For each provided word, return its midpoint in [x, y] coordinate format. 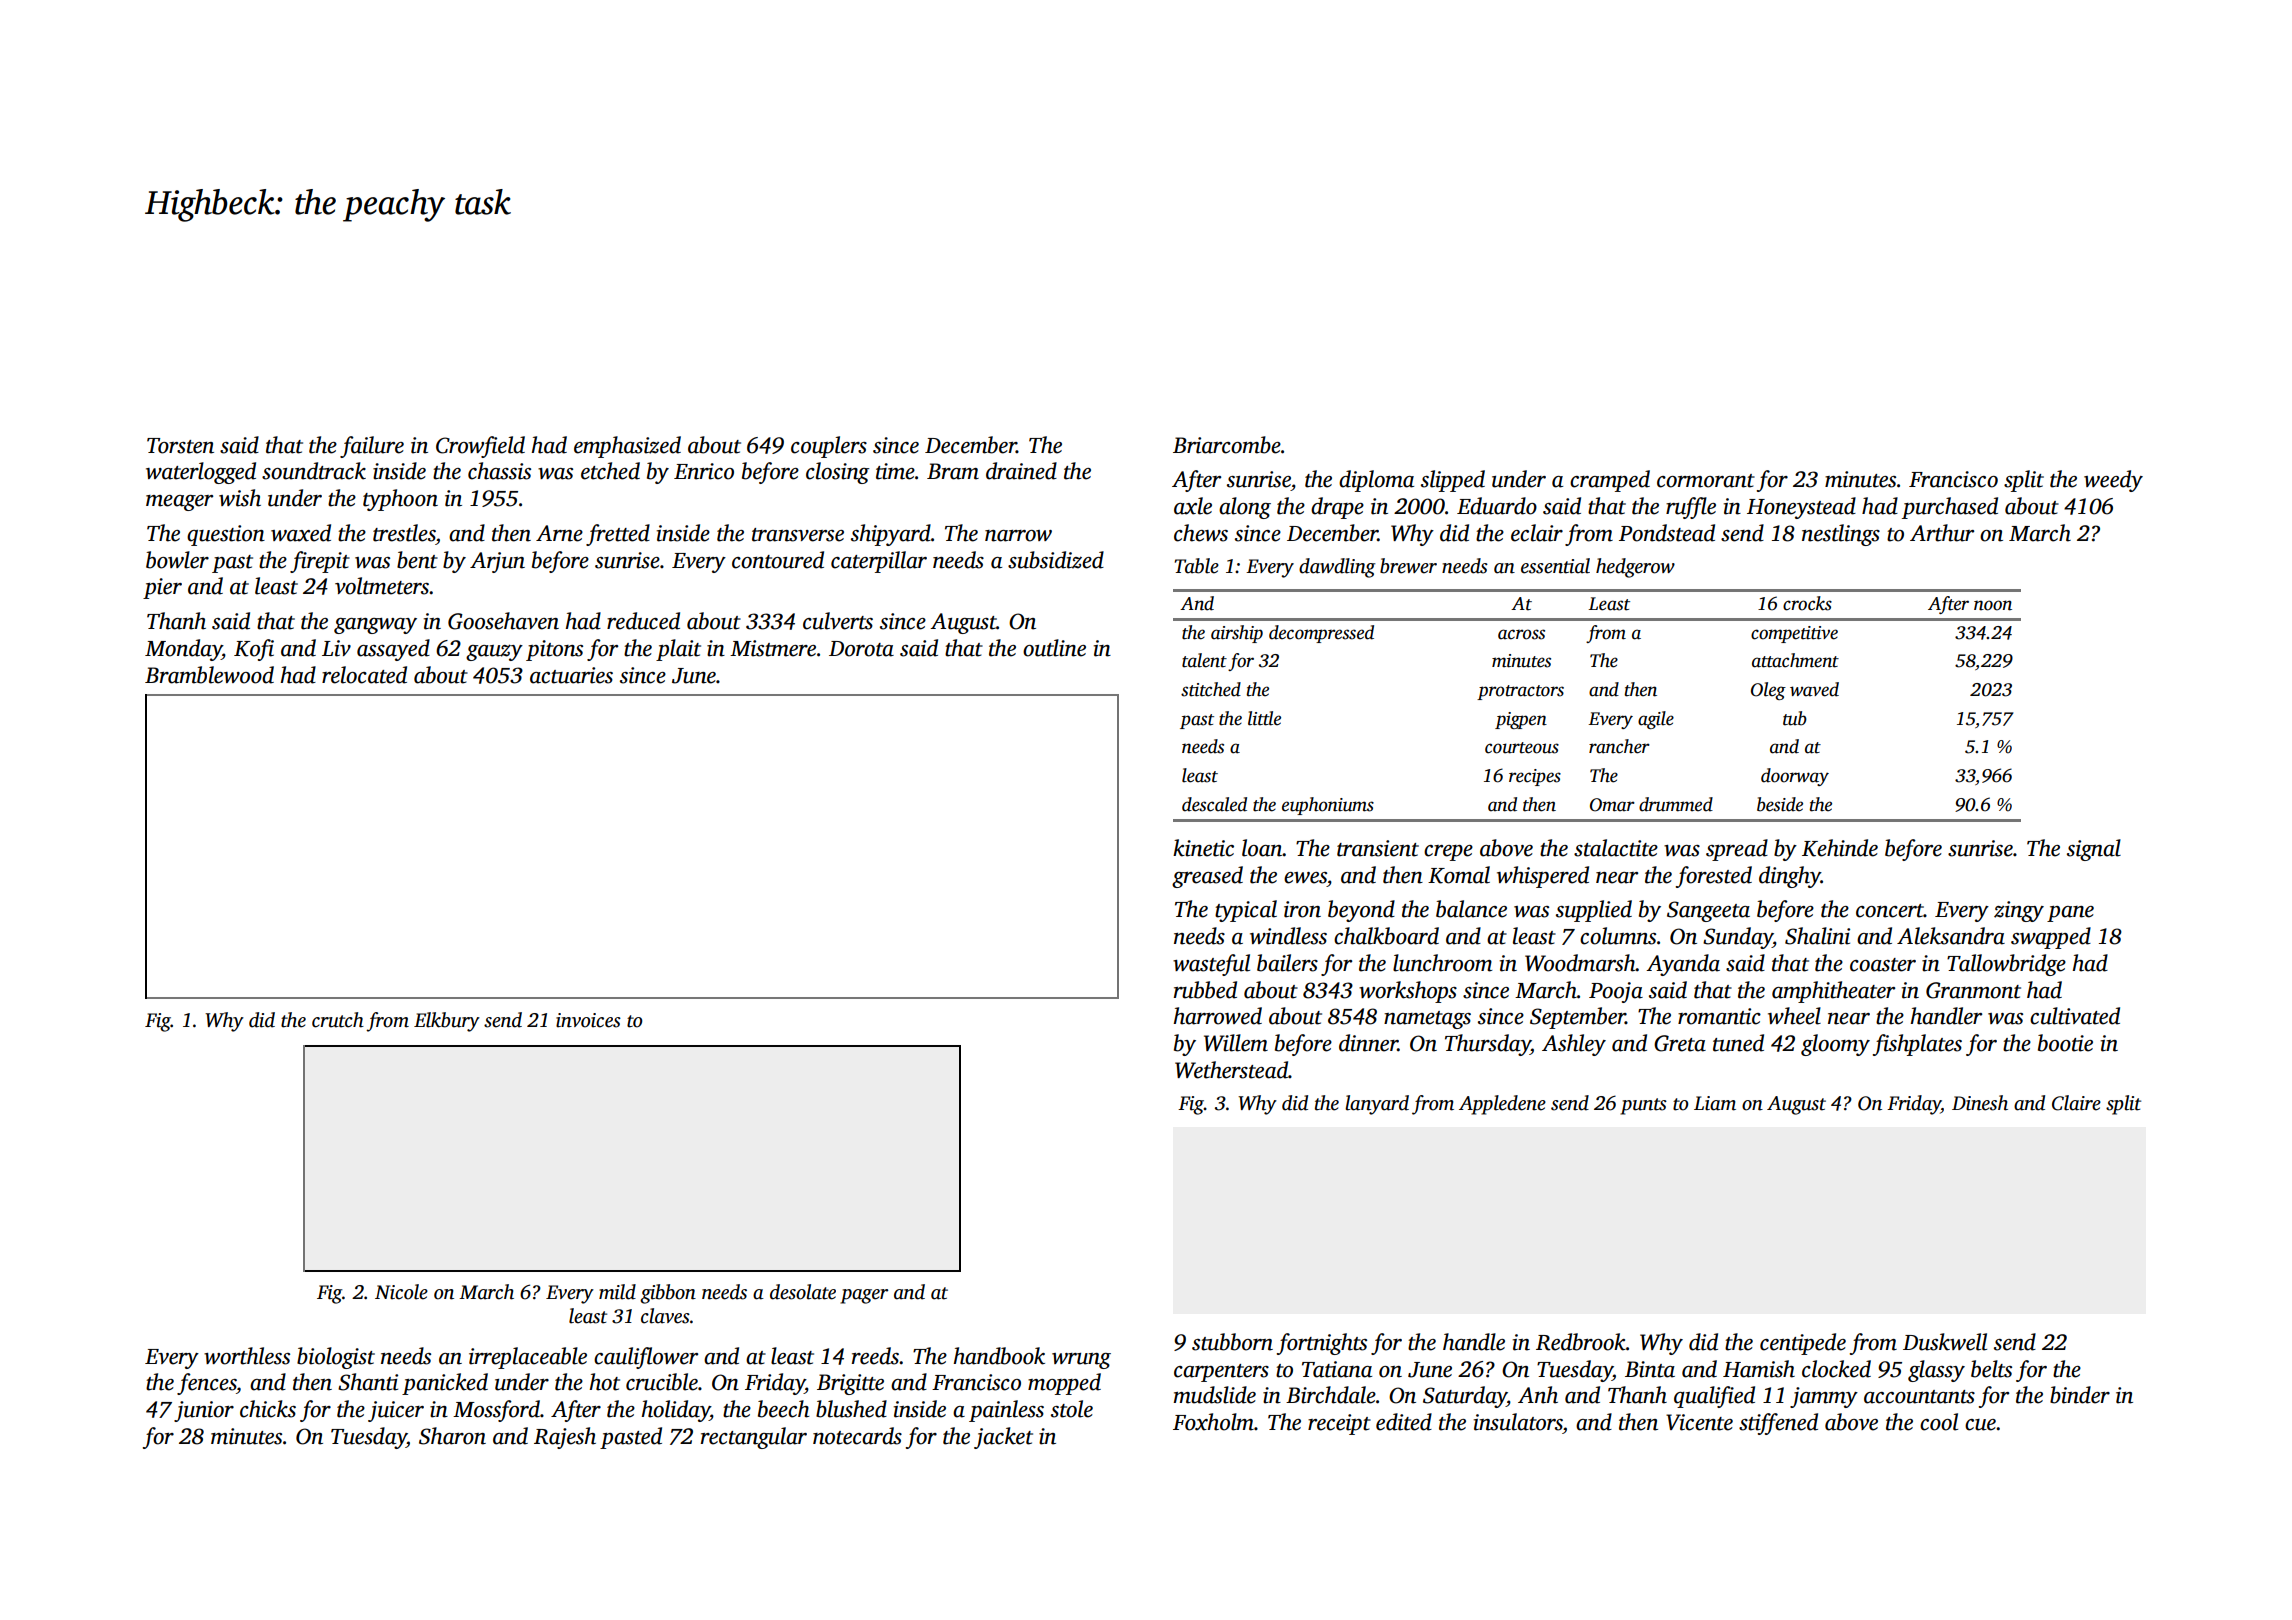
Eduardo [1497, 506]
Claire [2076, 1103]
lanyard [1377, 1105]
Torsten [180, 446]
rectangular [754, 1438]
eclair [1537, 533]
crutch [338, 1020]
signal [2094, 850]
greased [1207, 877]
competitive [1794, 634]
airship [1237, 634]
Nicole [401, 1292]
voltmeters [382, 586]
